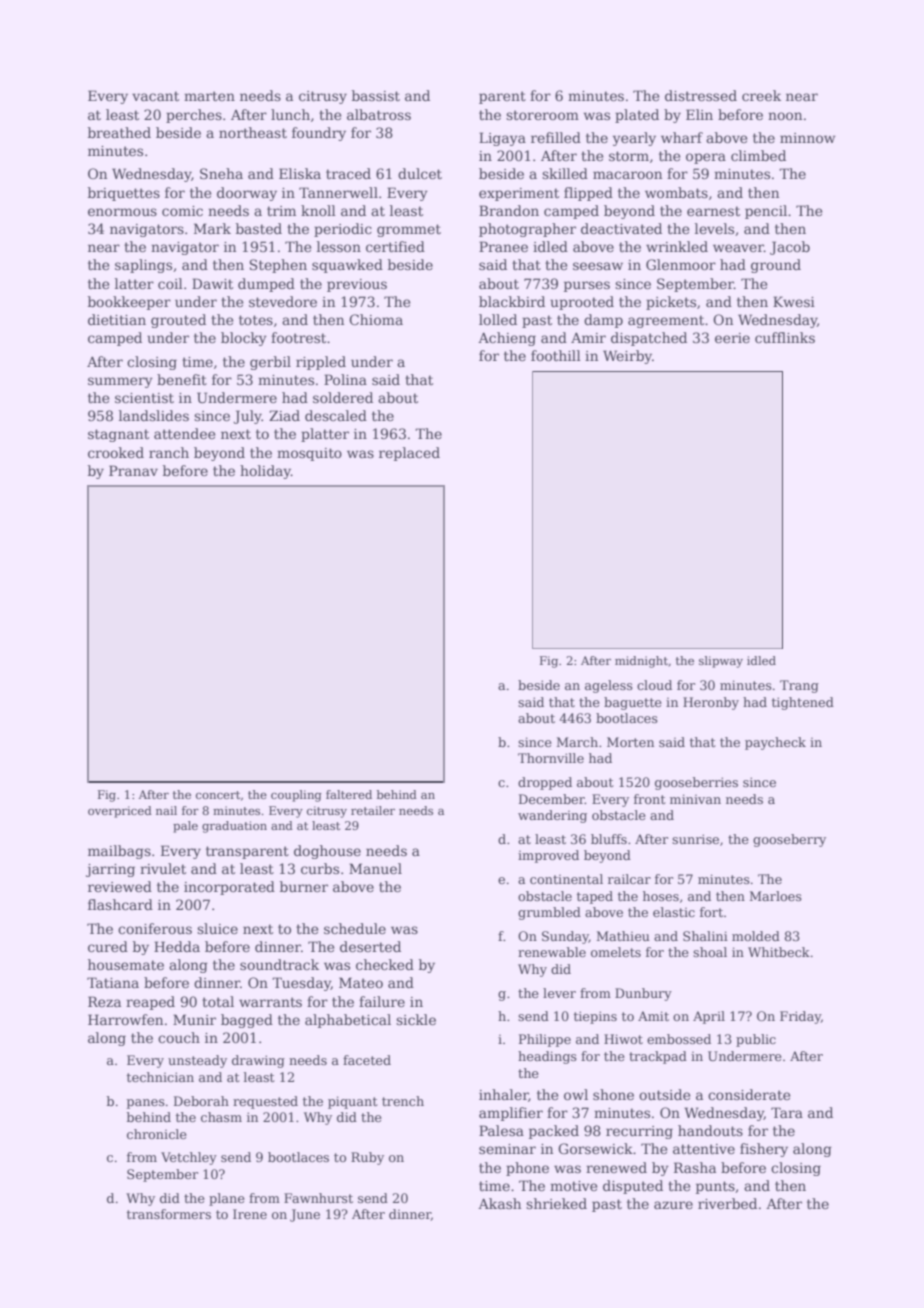 The width and height of the document is (924, 1308). I want to click on renewable, so click(552, 952).
